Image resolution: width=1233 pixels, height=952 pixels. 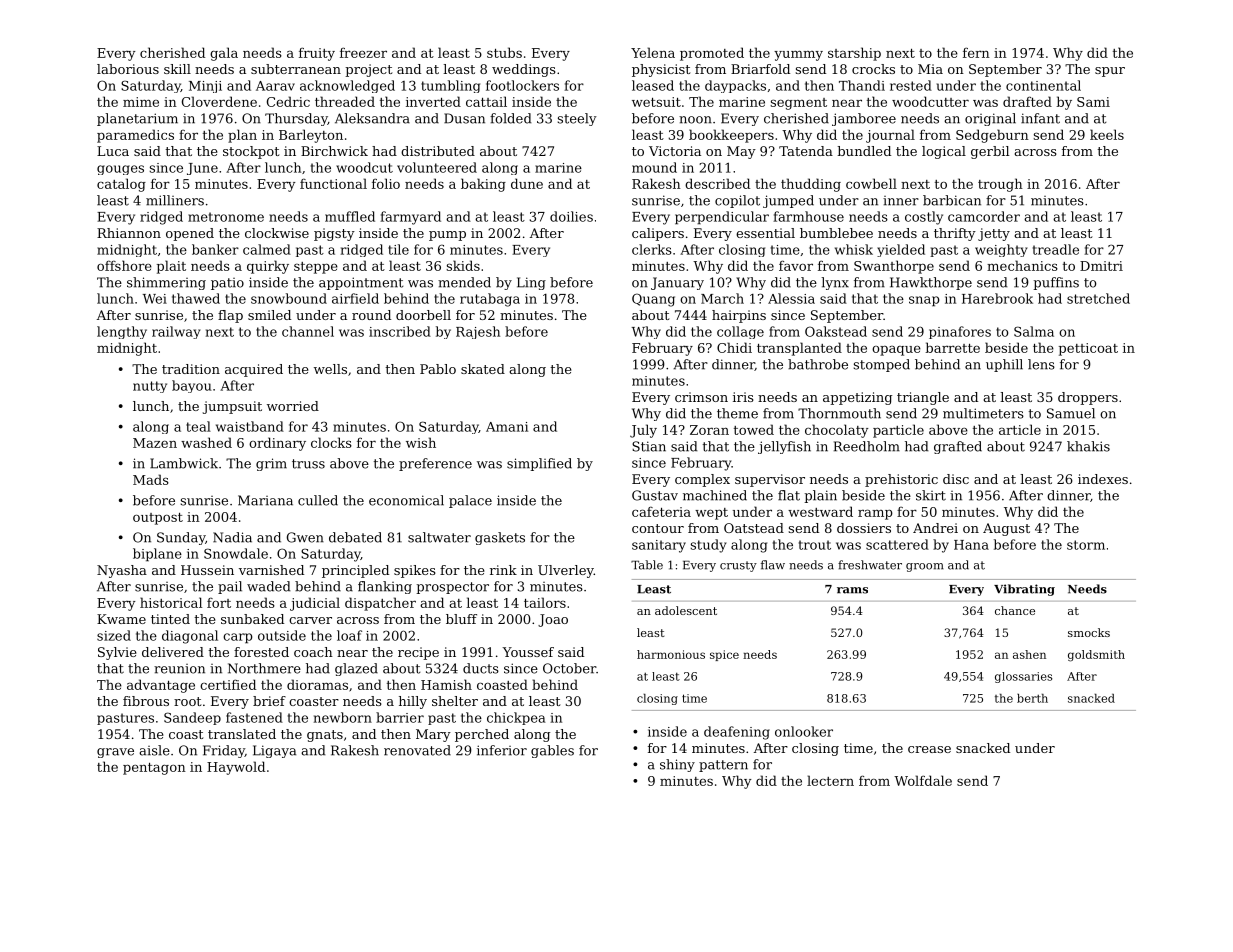 What do you see at coordinates (1041, 364) in the image?
I see `lens` at bounding box center [1041, 364].
